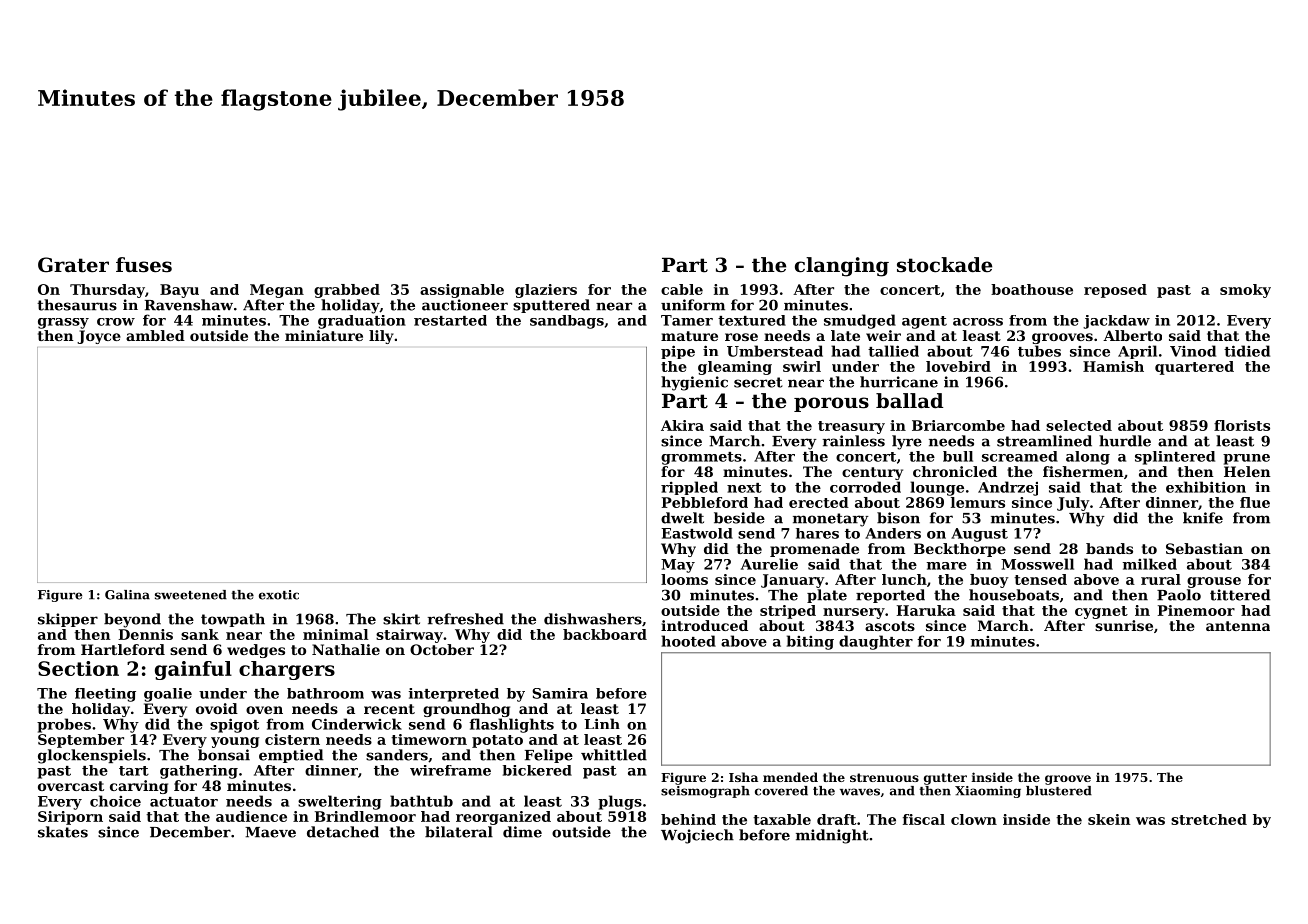 This page has width=1308, height=924. What do you see at coordinates (1175, 458) in the page?
I see `splintered` at bounding box center [1175, 458].
